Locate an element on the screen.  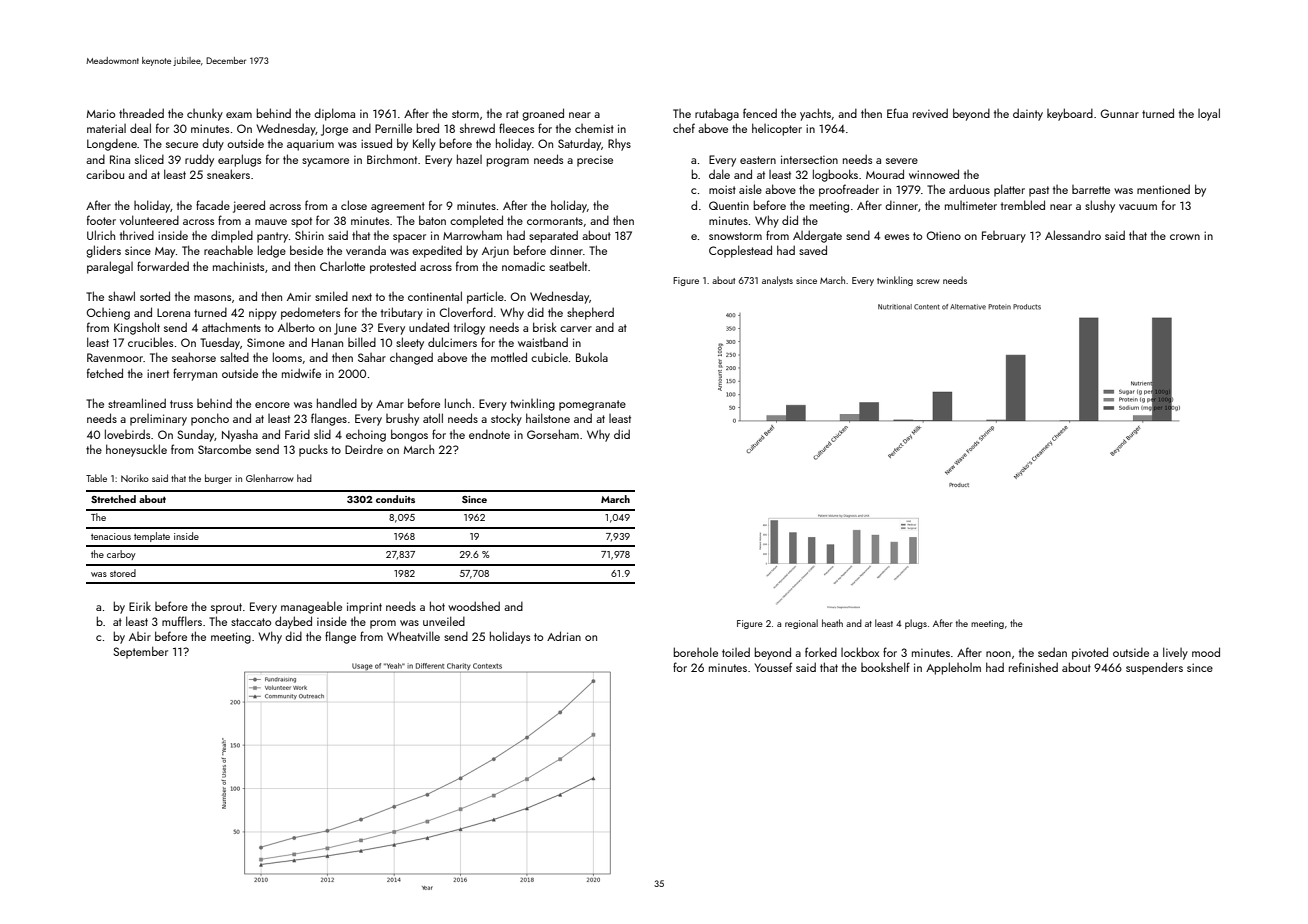
groaned is located at coordinates (543, 114).
